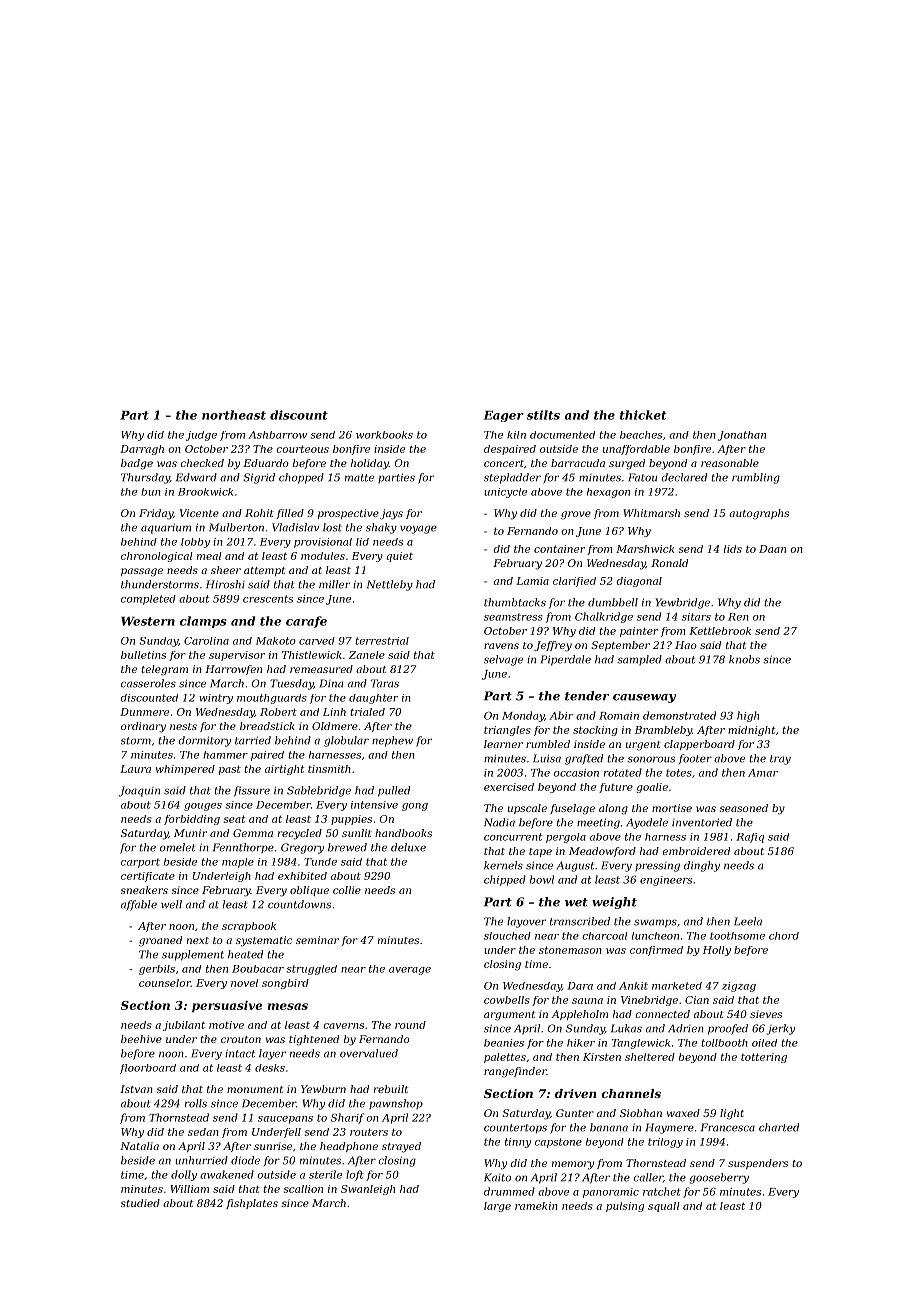  What do you see at coordinates (144, 712) in the screenshot?
I see `Dunmere` at bounding box center [144, 712].
